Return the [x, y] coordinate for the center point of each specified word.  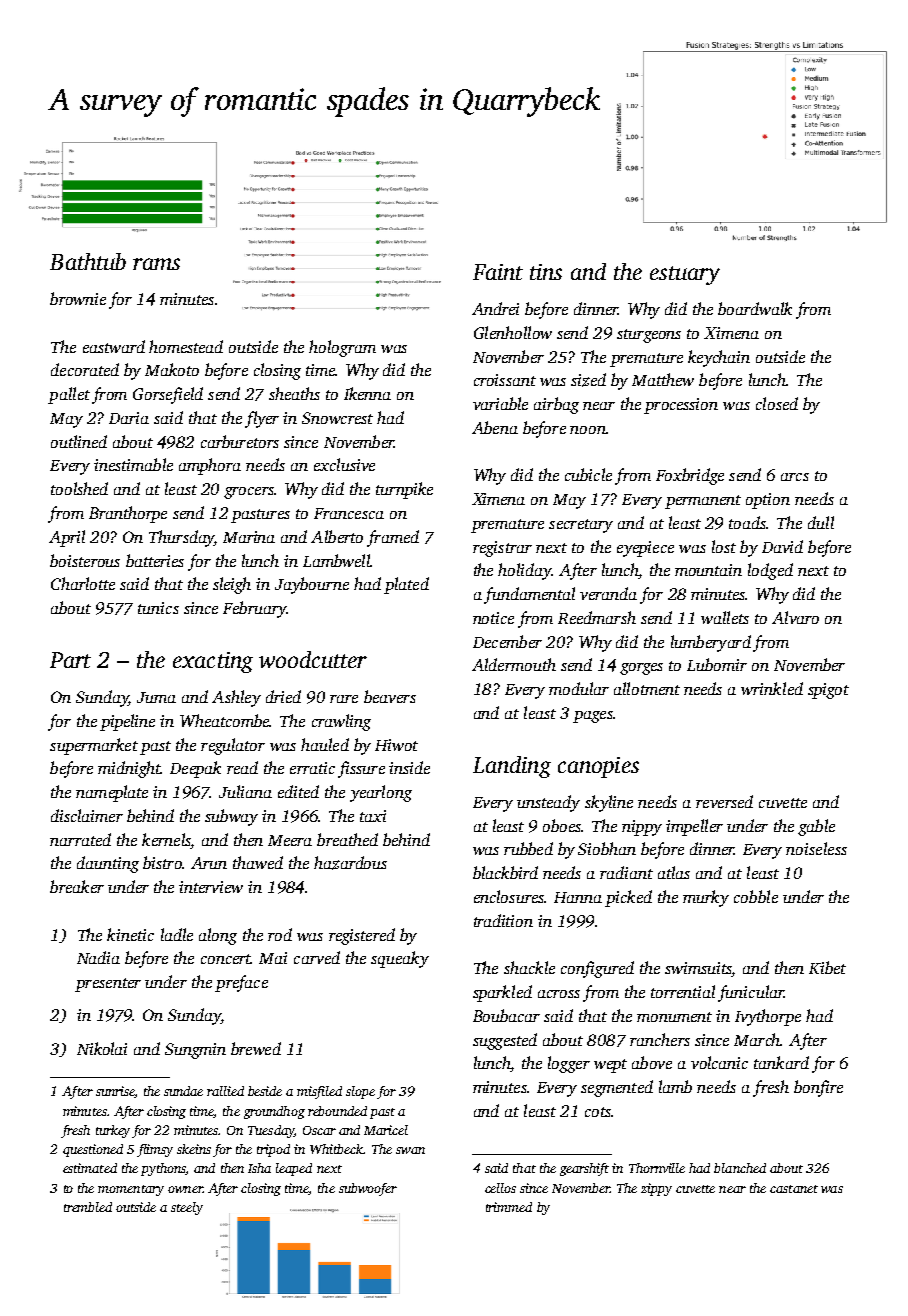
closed [777, 403]
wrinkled [772, 688]
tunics [158, 608]
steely [187, 1208]
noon [588, 430]
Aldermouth [514, 664]
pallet [69, 395]
